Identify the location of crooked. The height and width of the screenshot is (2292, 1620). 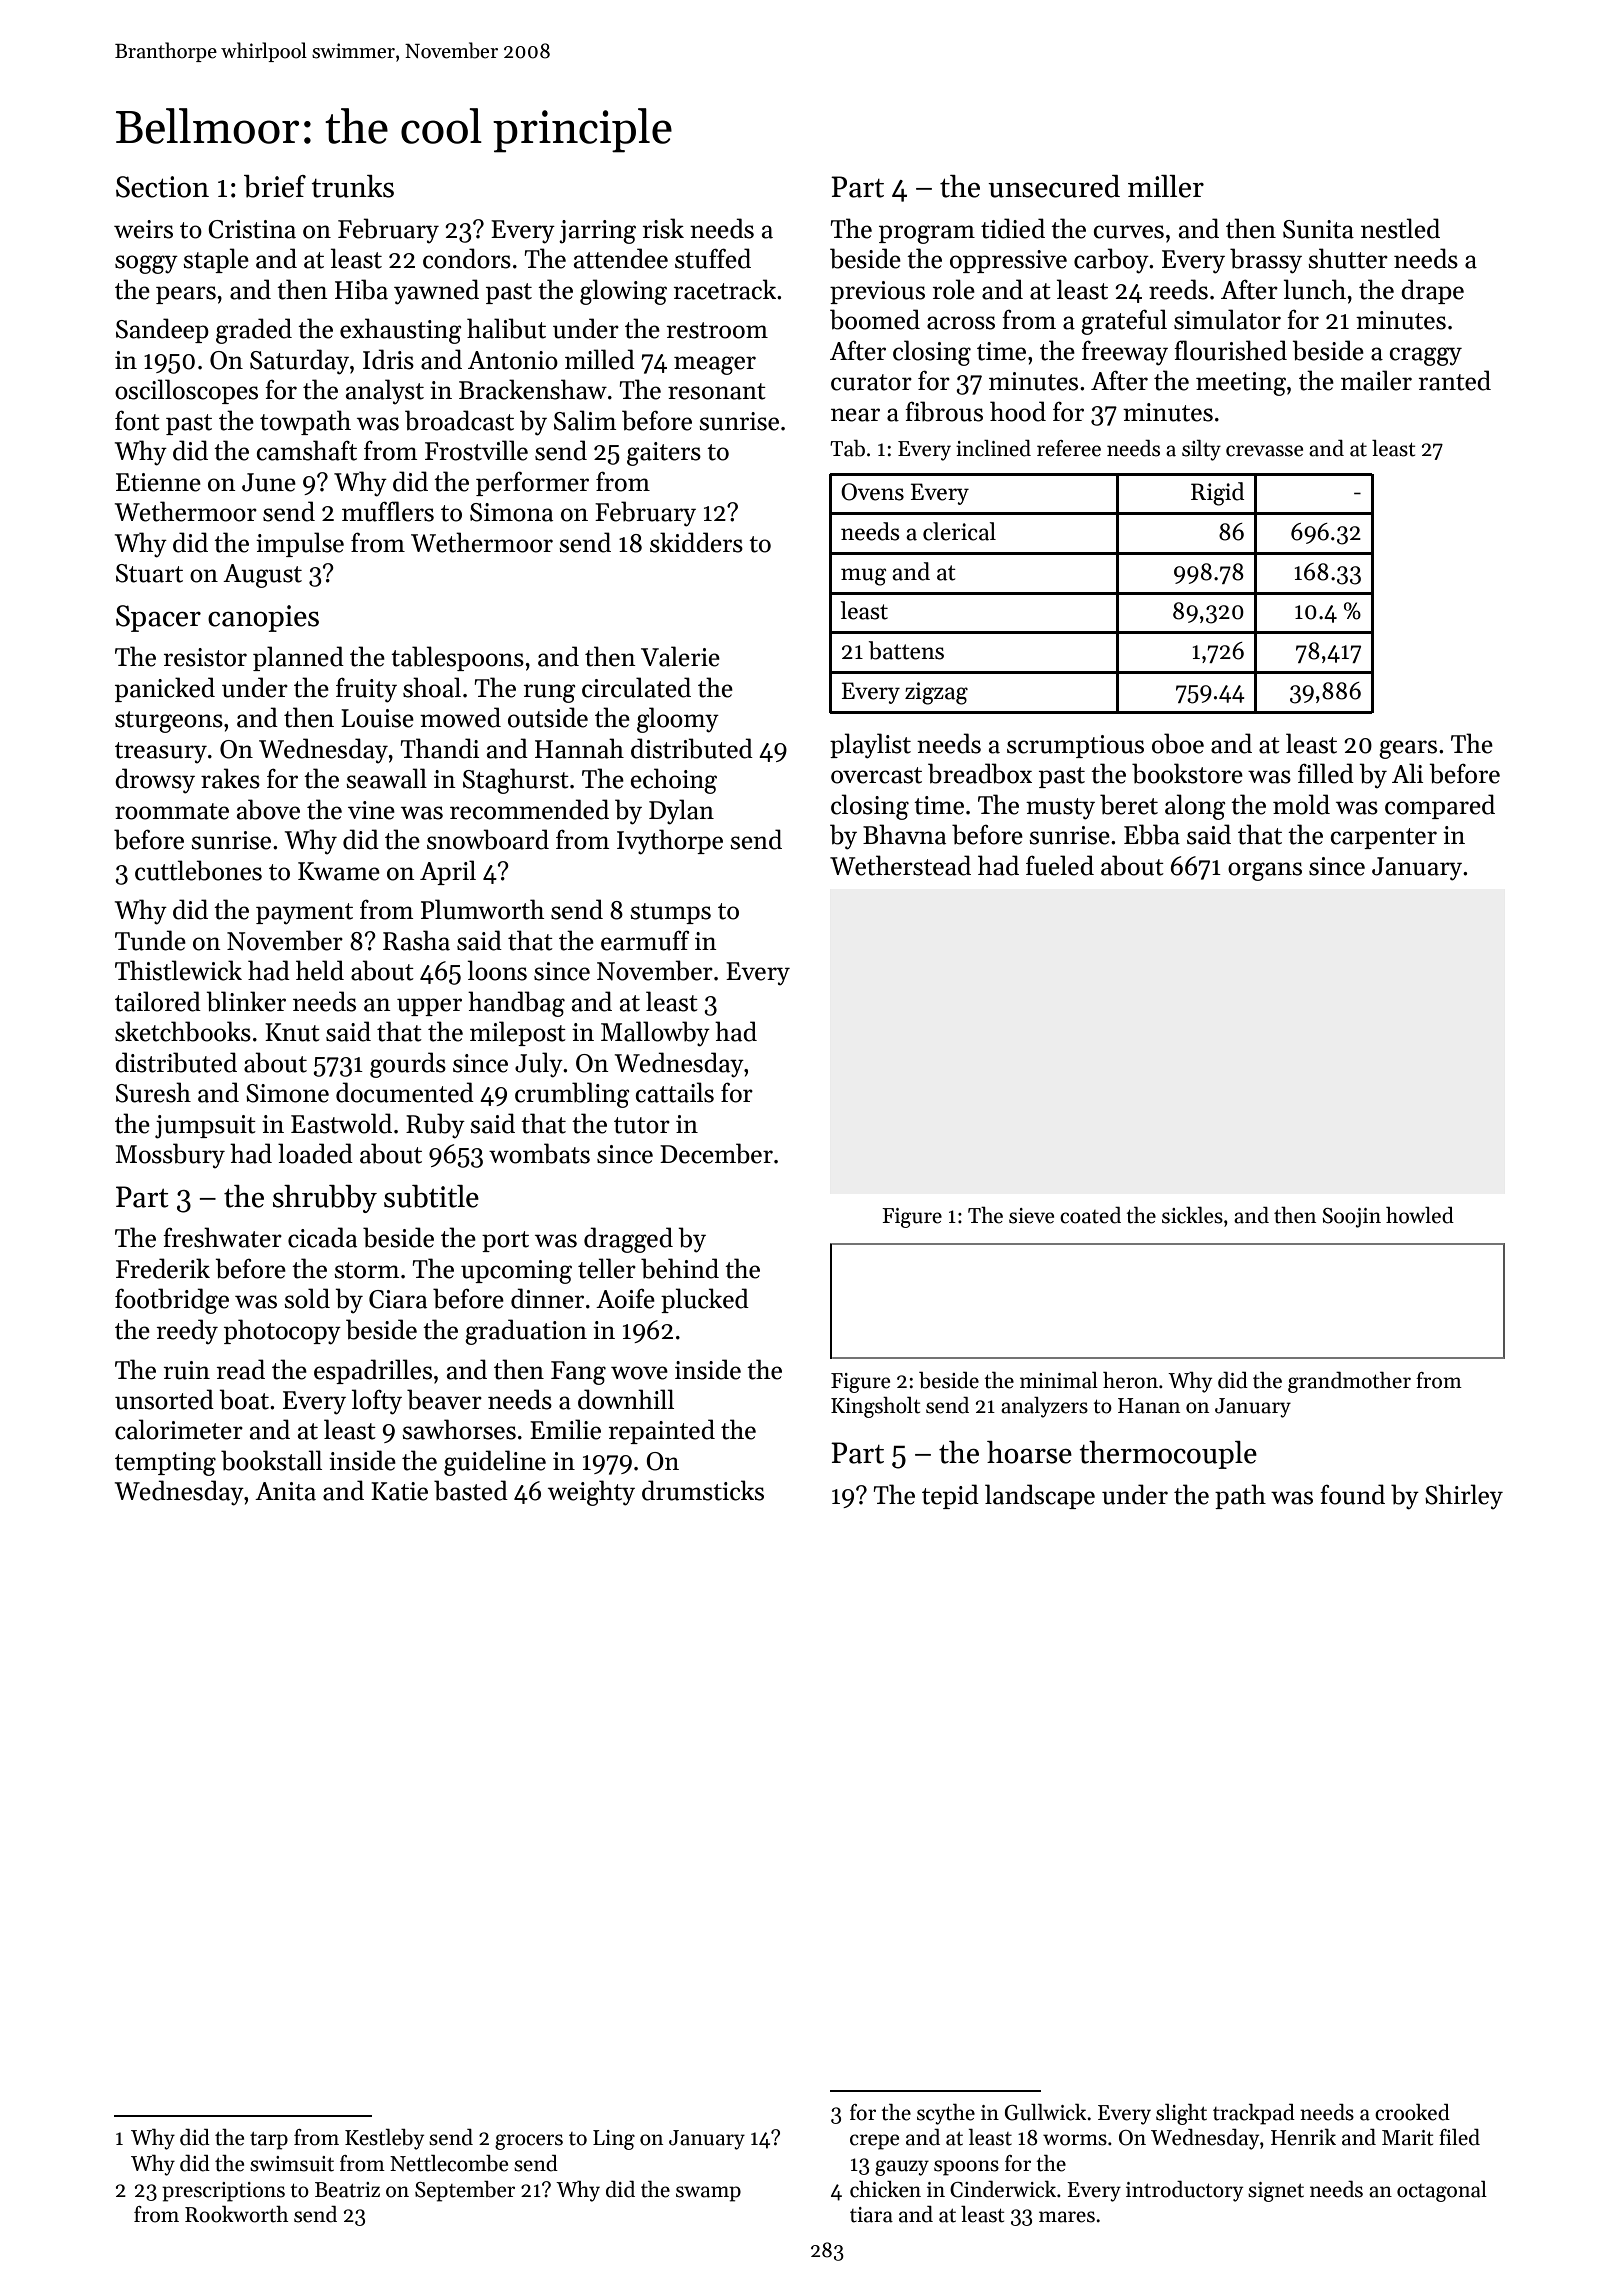
(1412, 2112).
